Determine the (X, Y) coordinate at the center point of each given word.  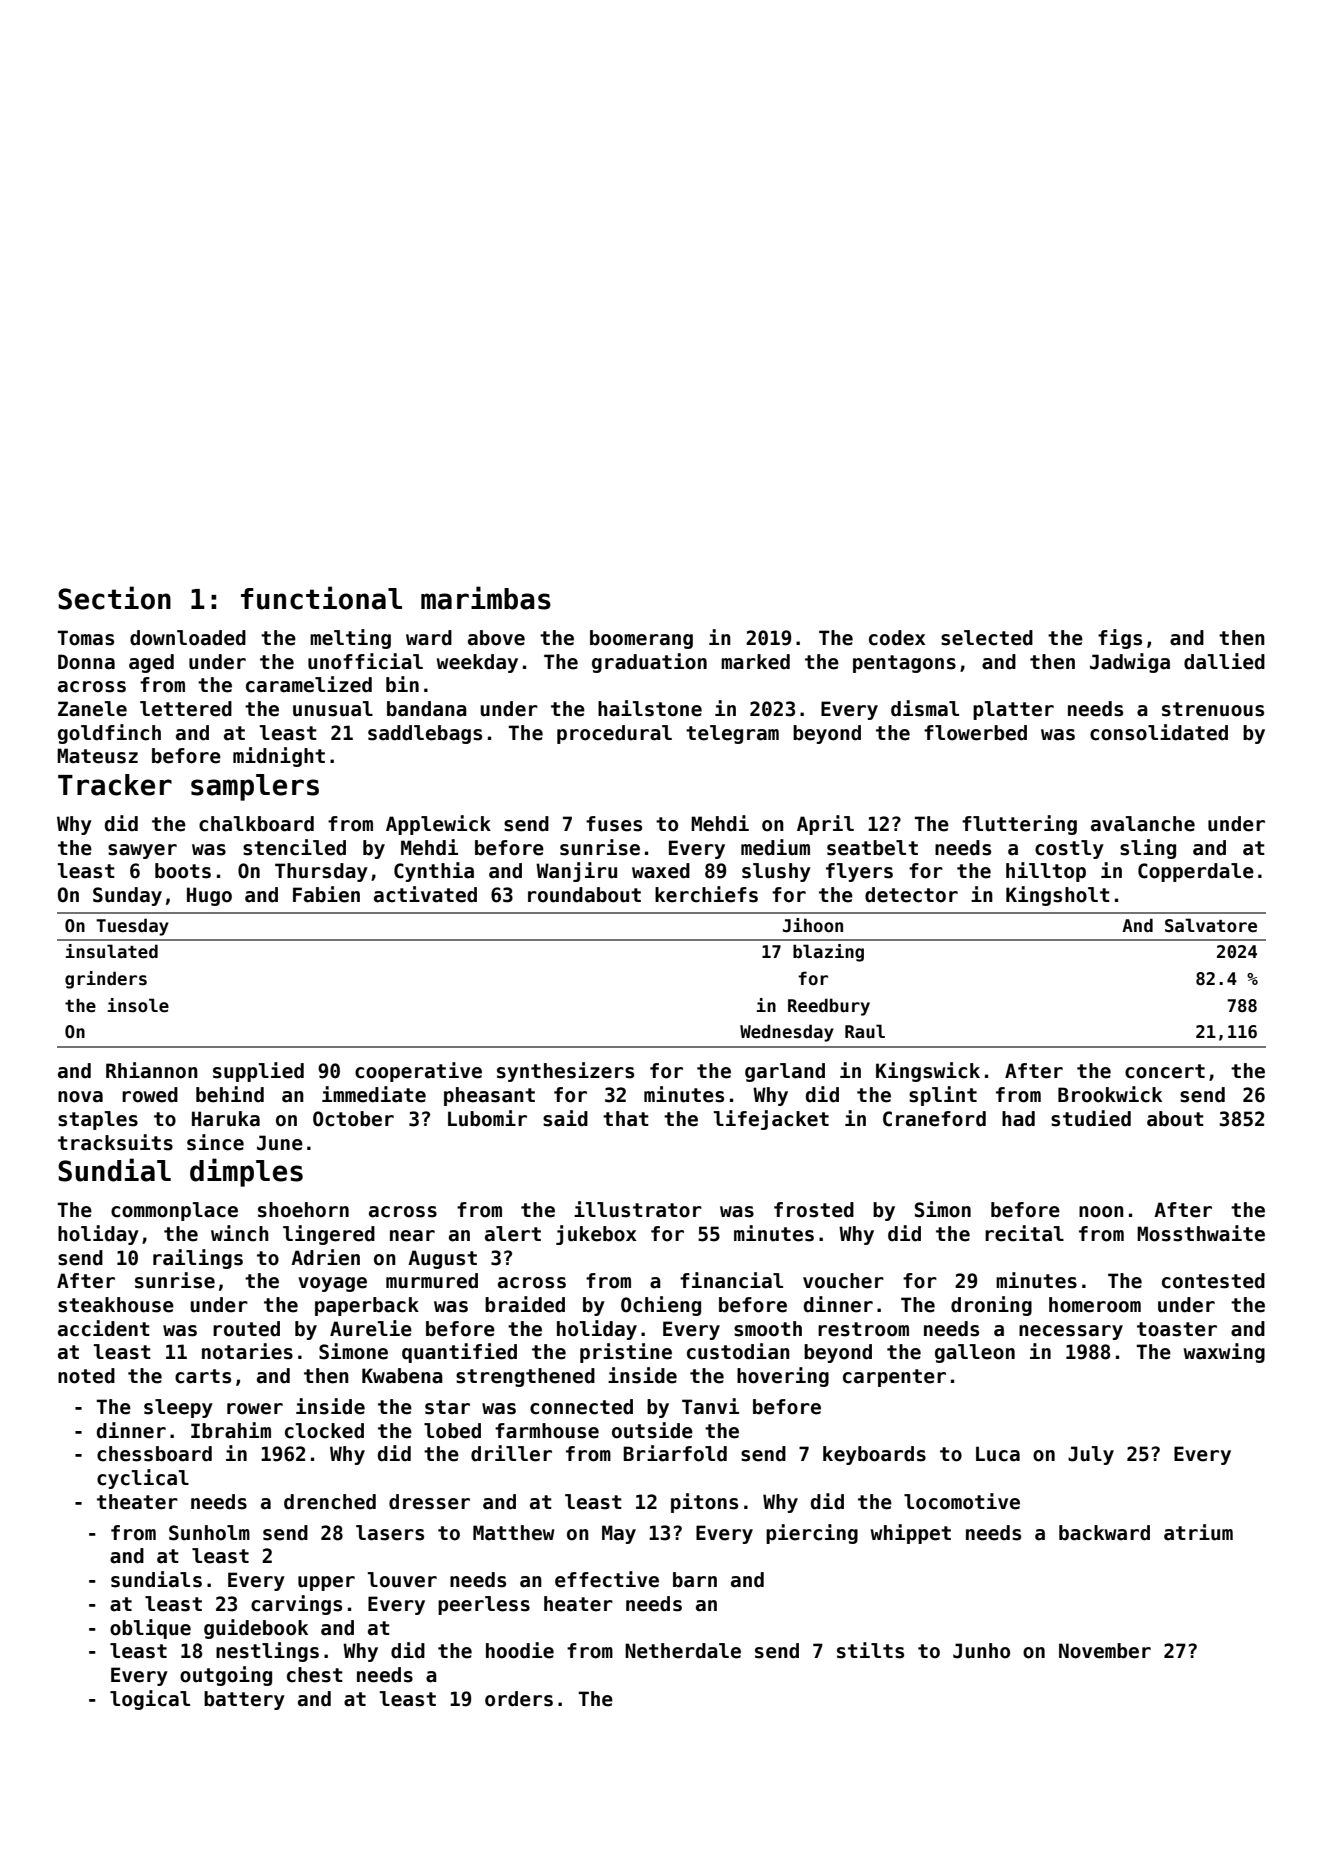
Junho (981, 1651)
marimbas (486, 598)
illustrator (638, 1209)
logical (150, 1700)
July (1091, 1455)
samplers (255, 787)
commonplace (174, 1211)
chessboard (154, 1454)
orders (519, 1699)
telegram (732, 734)
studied (1091, 1118)
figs (1120, 639)
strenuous (1213, 709)
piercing (812, 1534)
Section (114, 598)
